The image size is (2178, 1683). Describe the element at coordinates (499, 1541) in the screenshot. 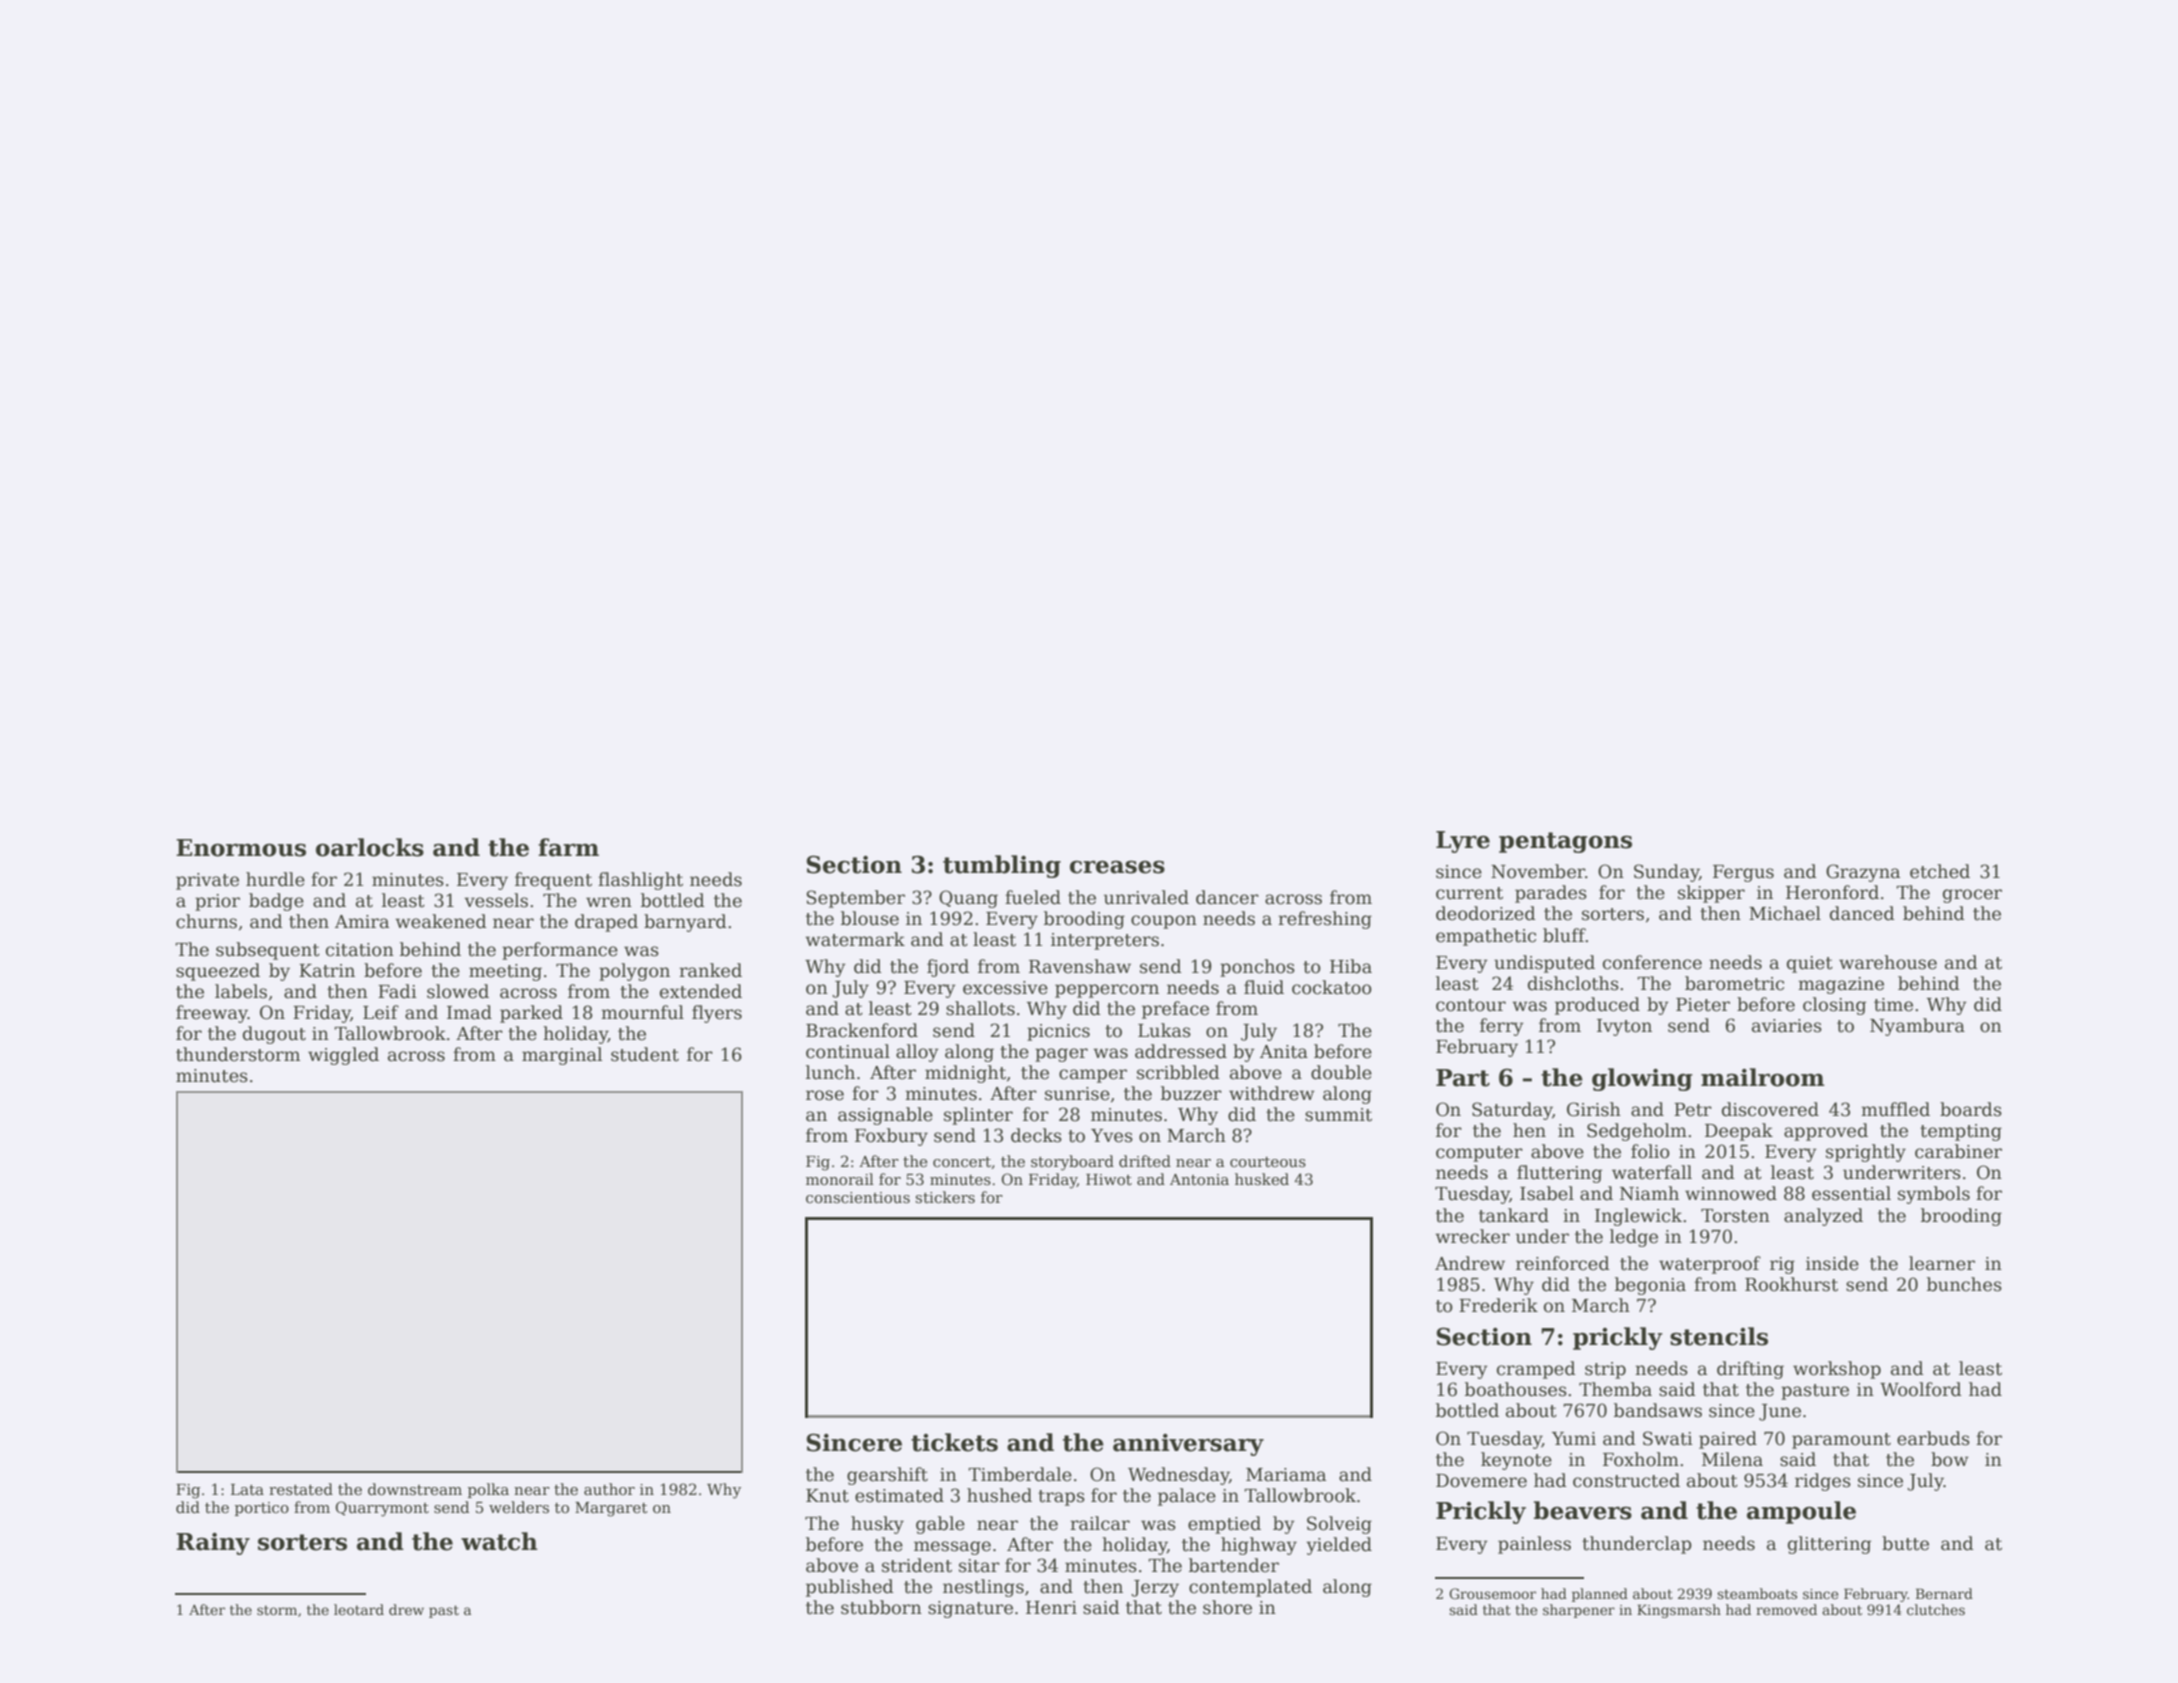

I see `watch` at that location.
